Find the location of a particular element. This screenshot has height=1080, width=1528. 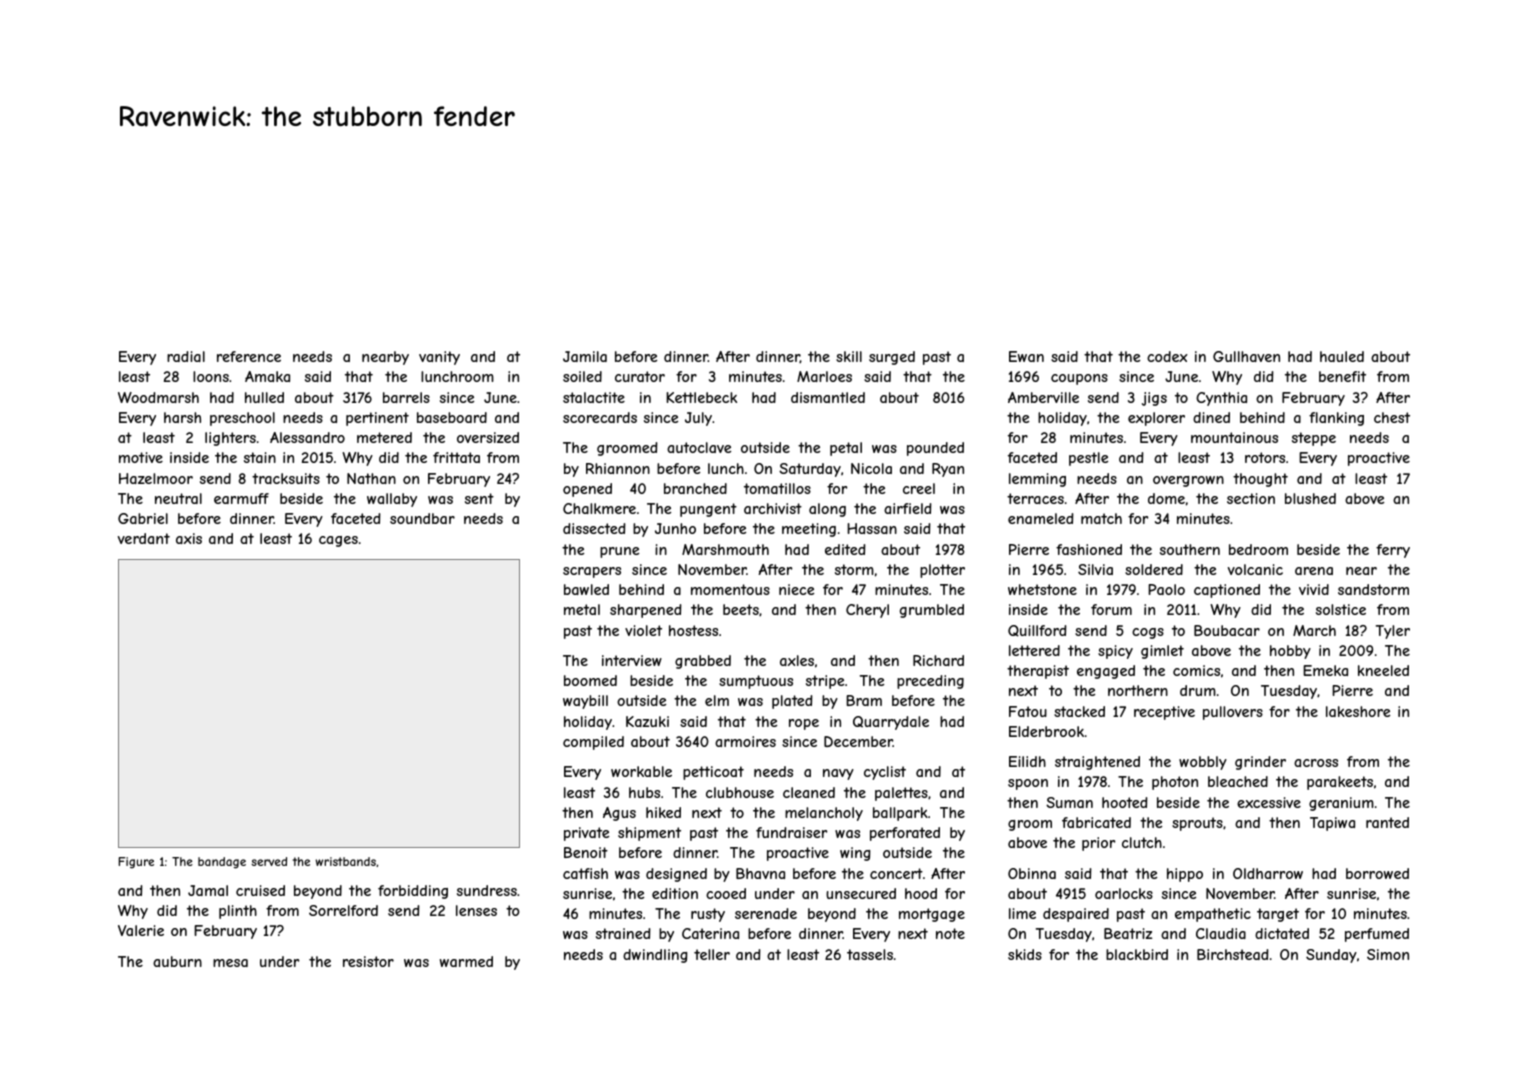

designed is located at coordinates (676, 875).
